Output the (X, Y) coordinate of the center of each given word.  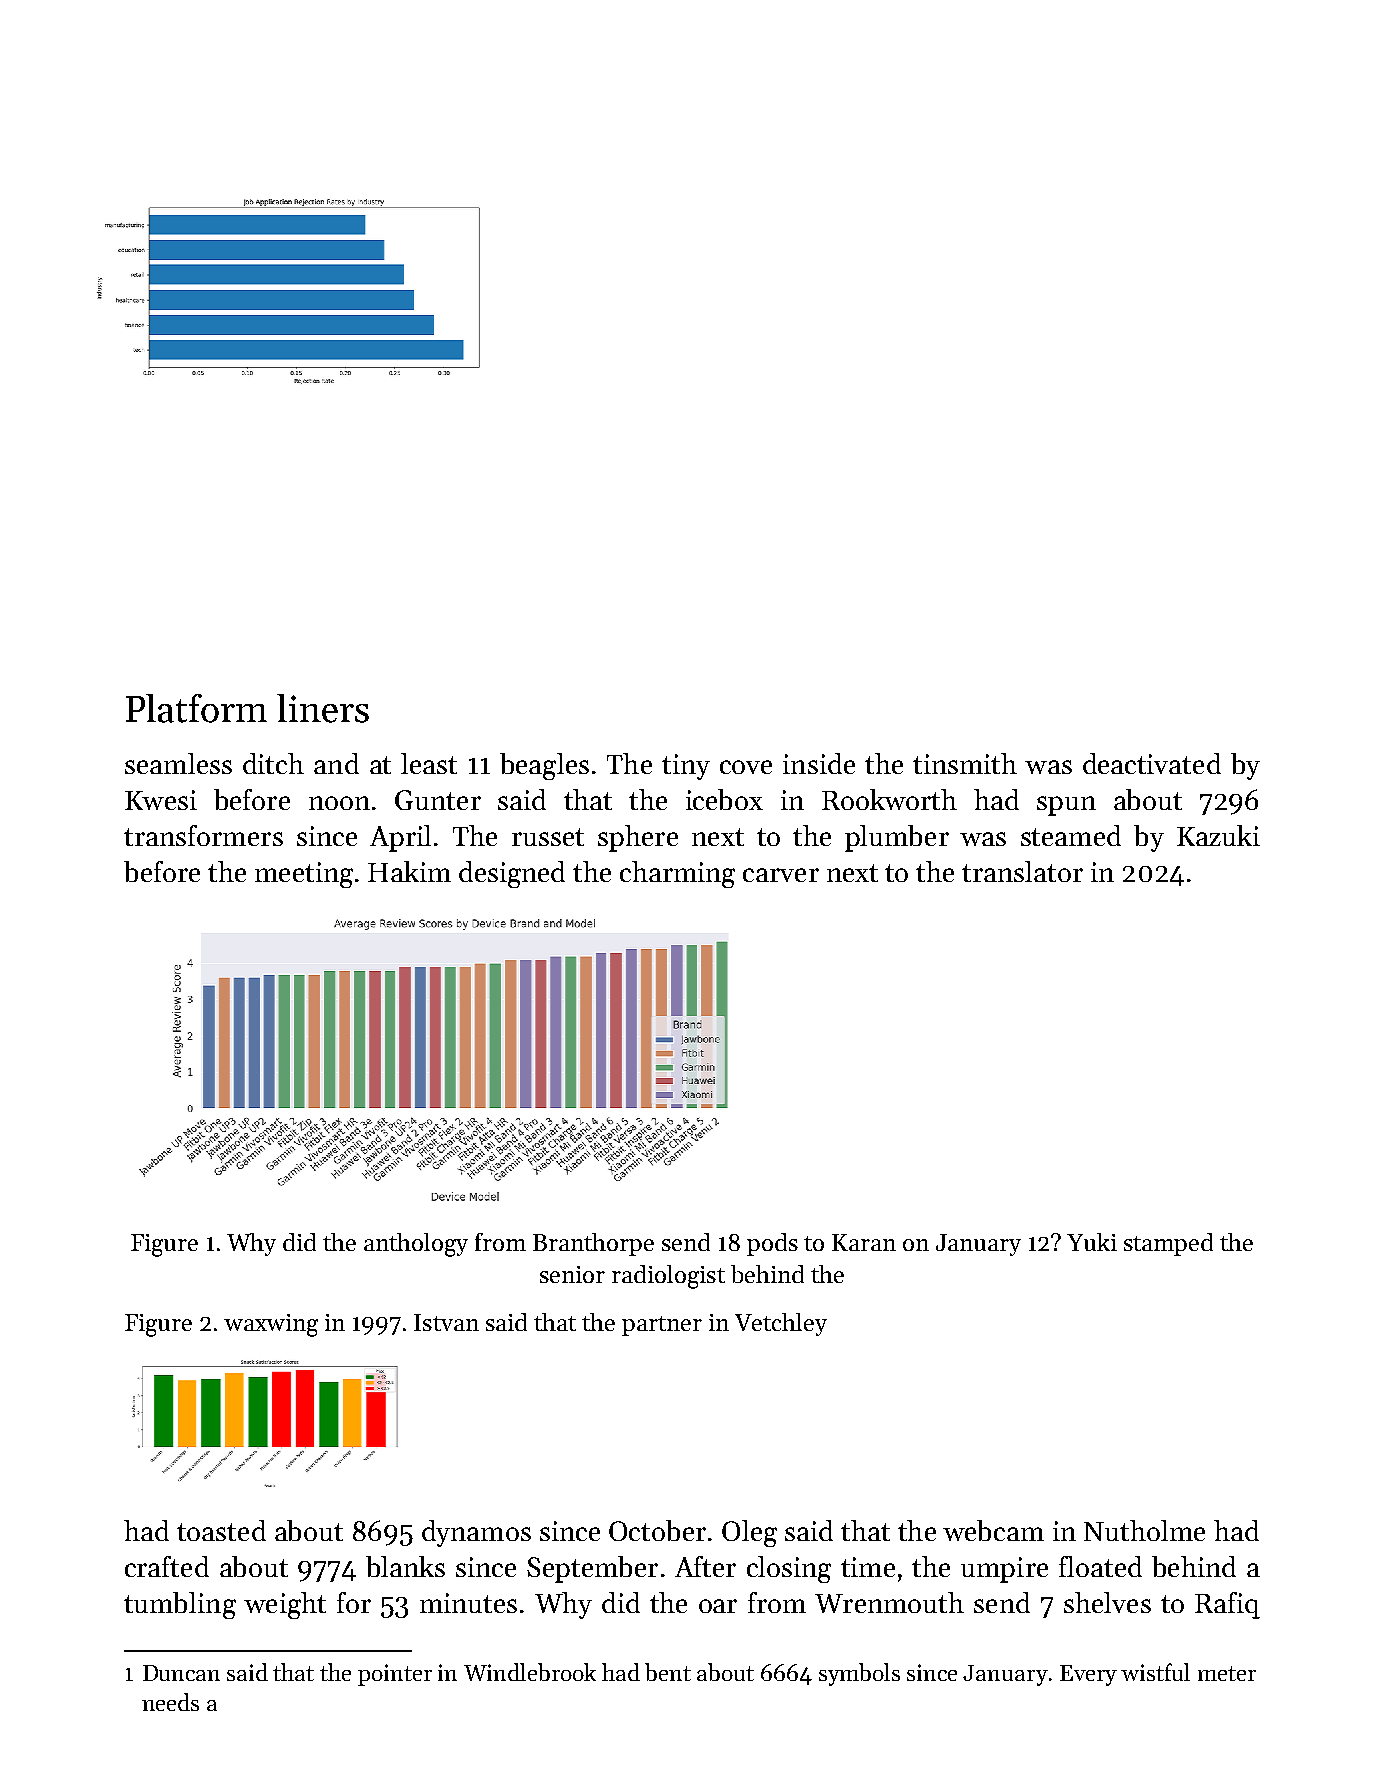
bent (668, 1672)
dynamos (476, 1533)
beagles (544, 766)
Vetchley (781, 1324)
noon (339, 803)
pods (772, 1244)
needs (170, 1702)
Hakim (409, 871)
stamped (1168, 1244)
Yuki (1092, 1242)
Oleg (749, 1533)
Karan (864, 1242)
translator (1022, 871)
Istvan (446, 1322)
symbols (859, 1674)
